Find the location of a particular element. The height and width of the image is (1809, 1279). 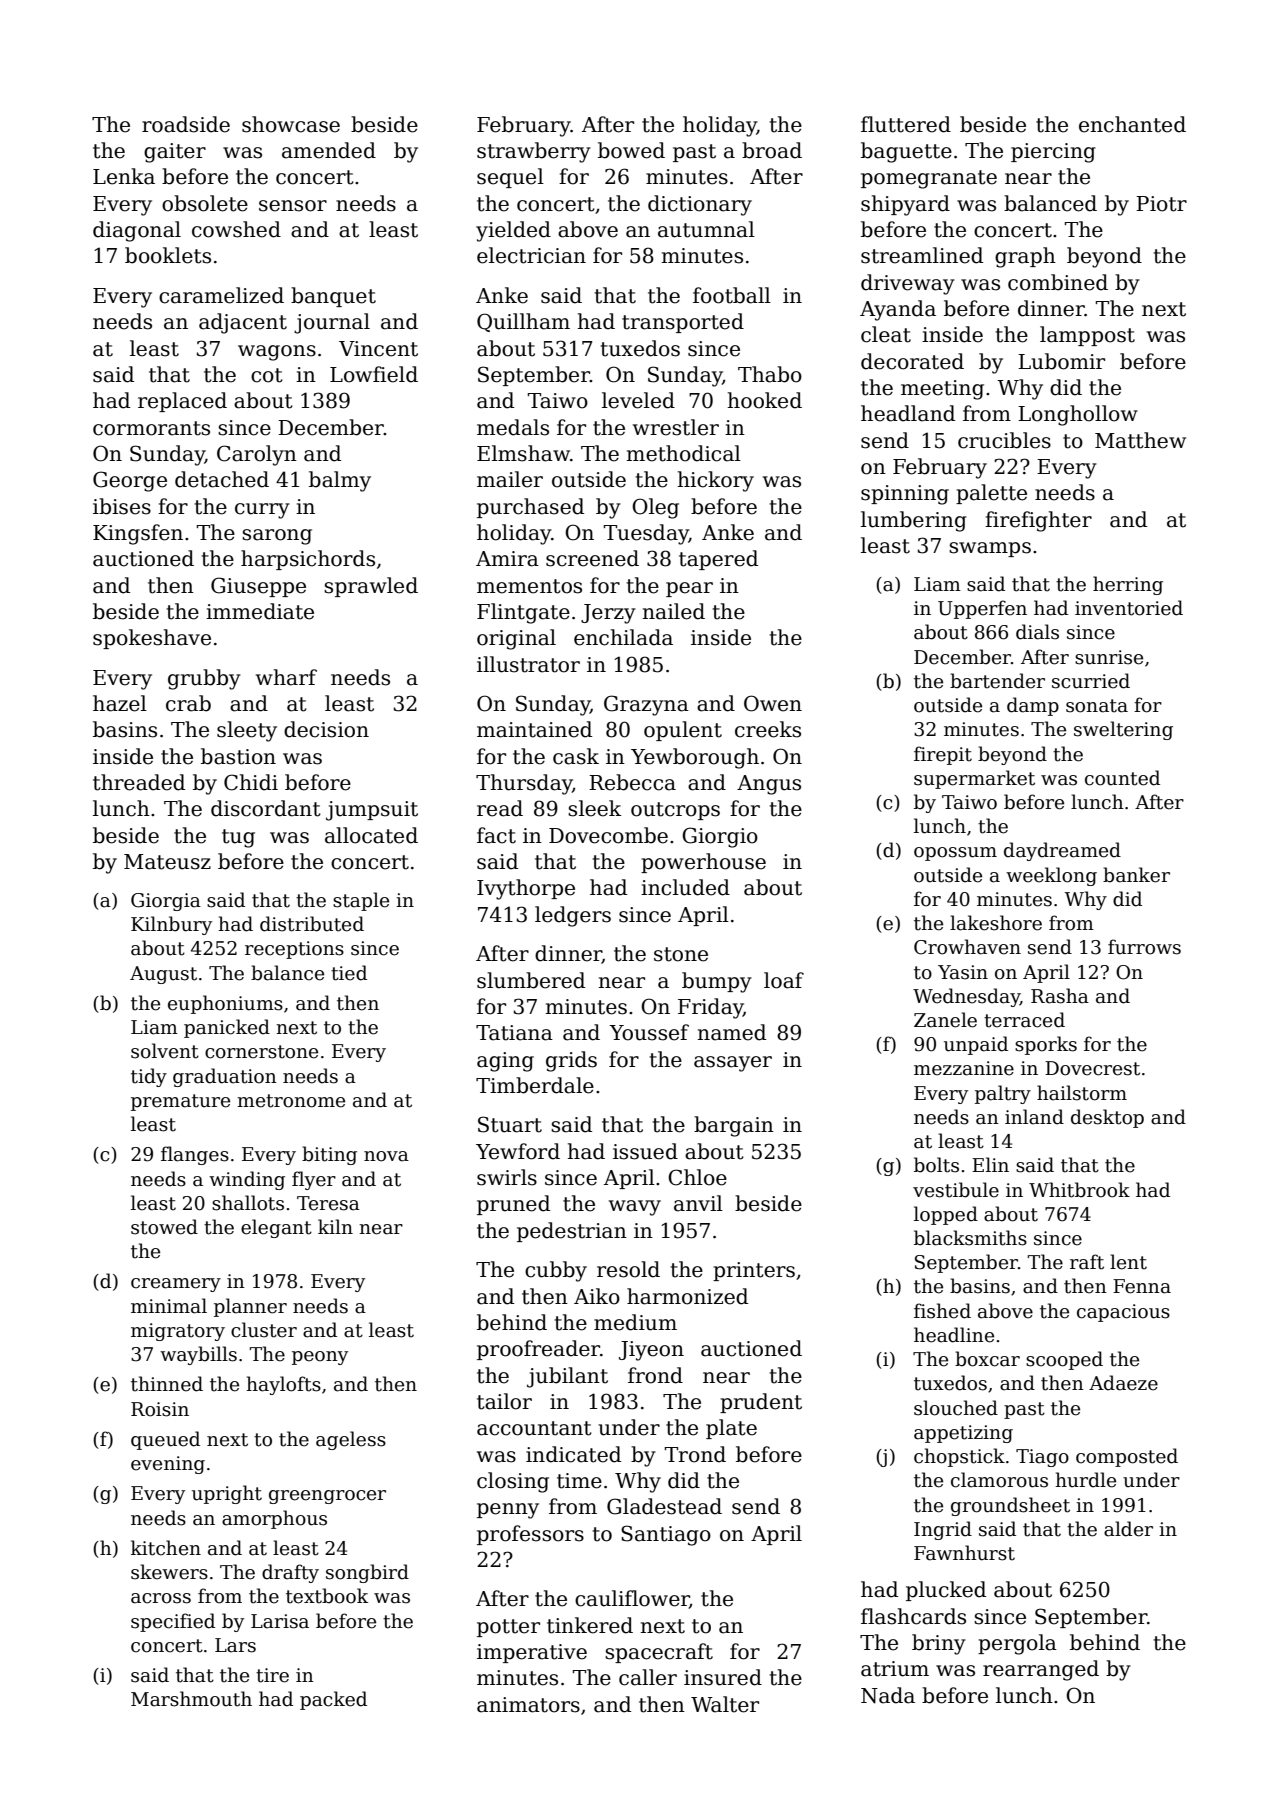

ledgers is located at coordinates (573, 916).
